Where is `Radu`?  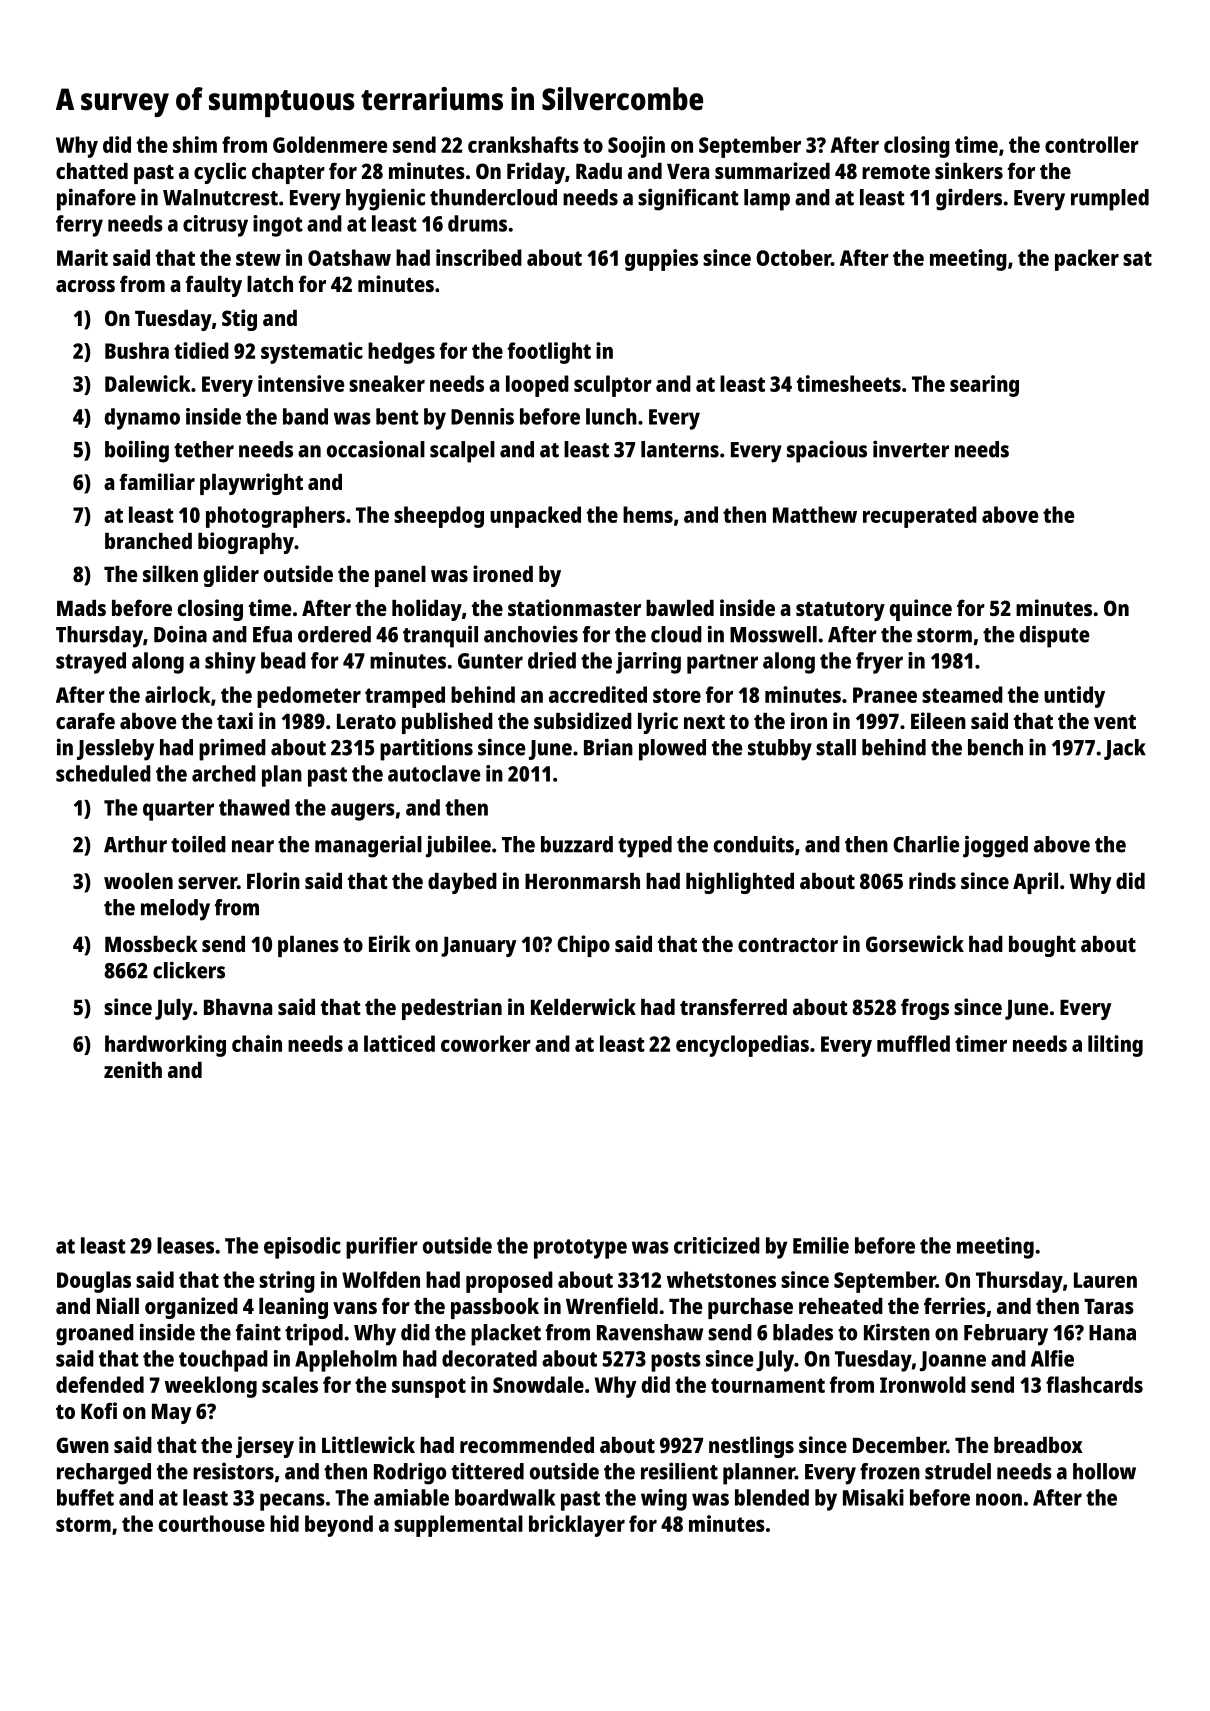 Radu is located at coordinates (599, 171).
